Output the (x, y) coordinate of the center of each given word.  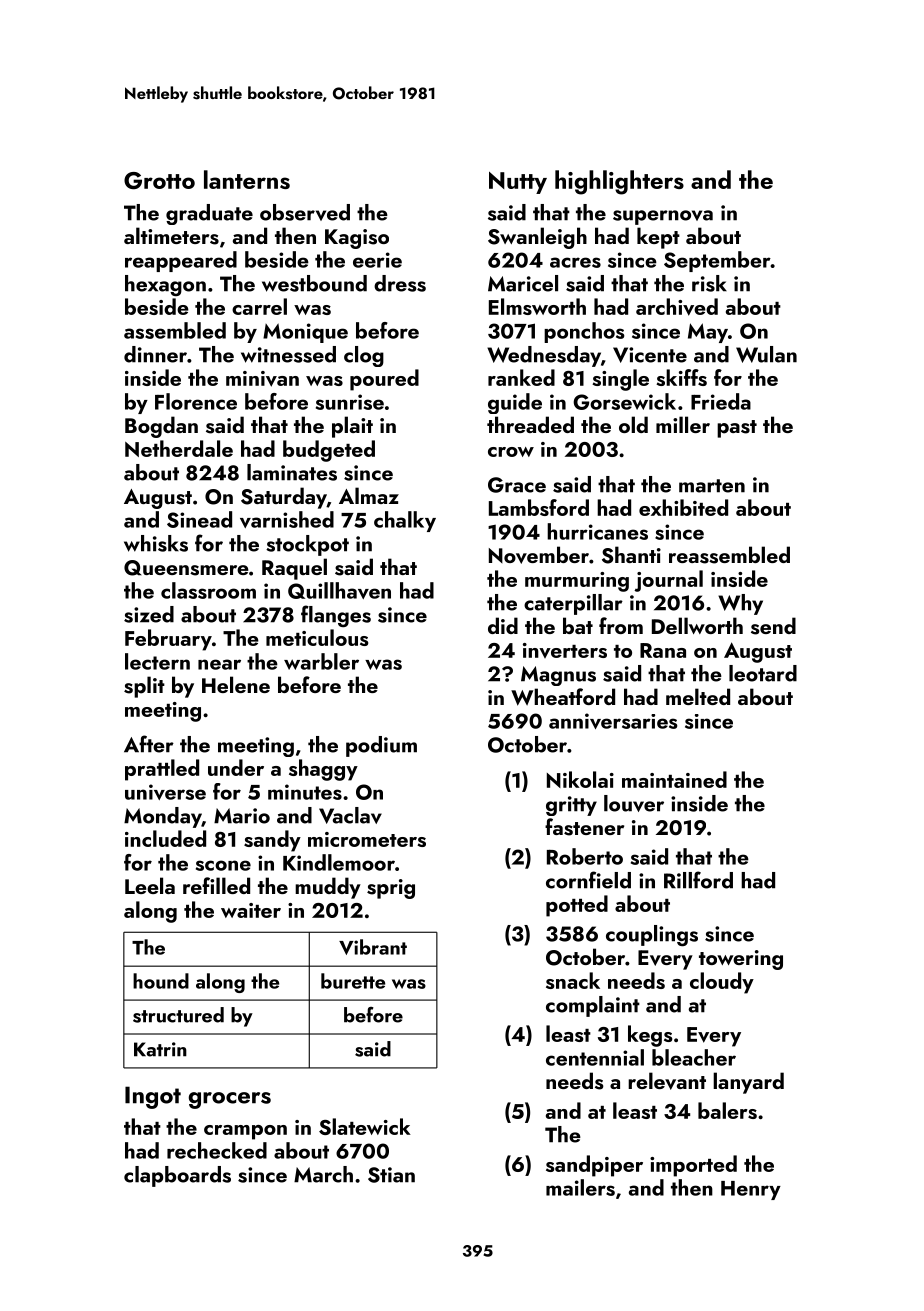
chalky (405, 521)
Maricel (523, 283)
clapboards (177, 1176)
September (717, 261)
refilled (216, 885)
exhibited (683, 507)
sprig (391, 889)
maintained (674, 779)
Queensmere (186, 568)
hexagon (165, 285)
